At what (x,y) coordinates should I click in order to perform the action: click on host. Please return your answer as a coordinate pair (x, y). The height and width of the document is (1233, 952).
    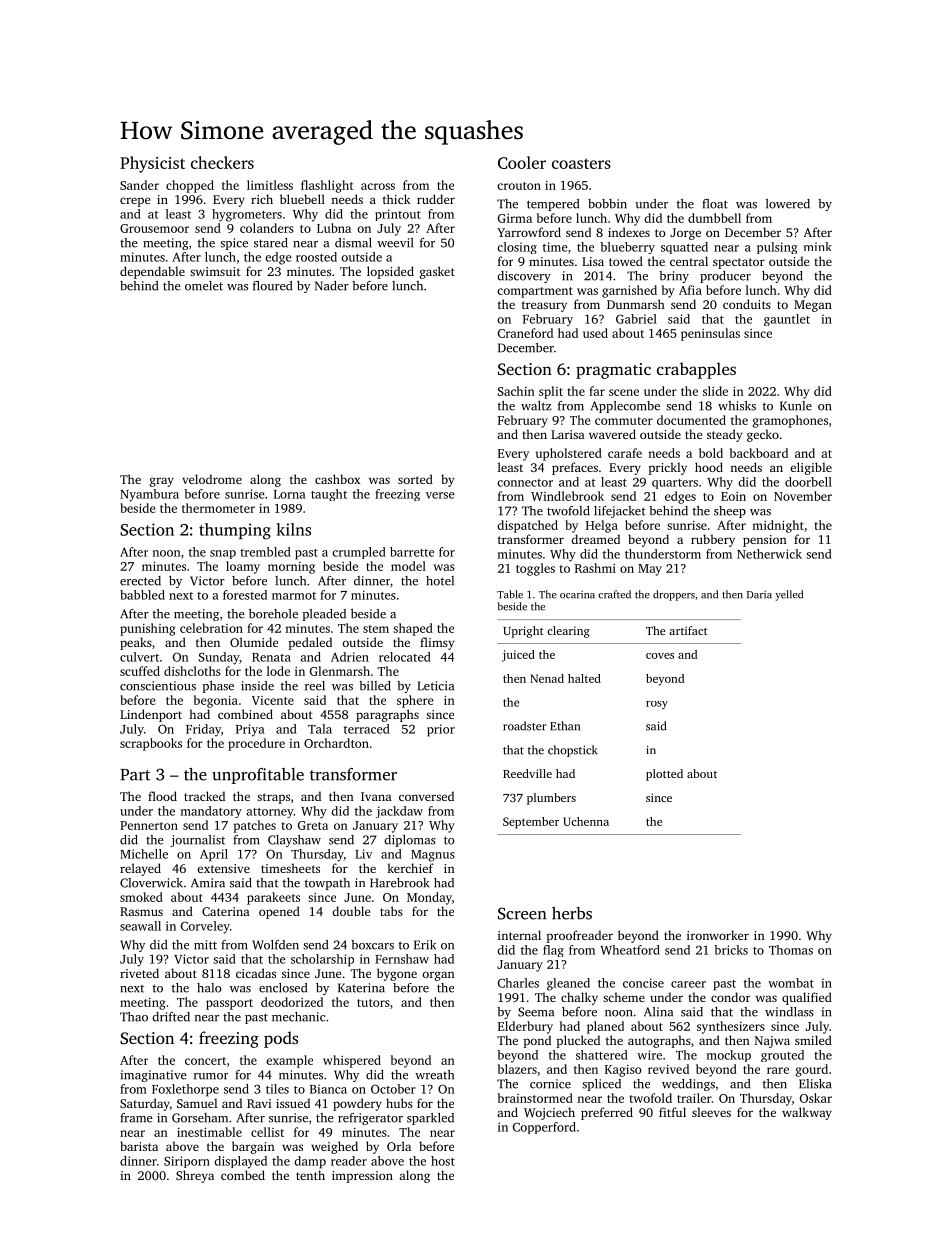
    Looking at the image, I should click on (443, 1161).
